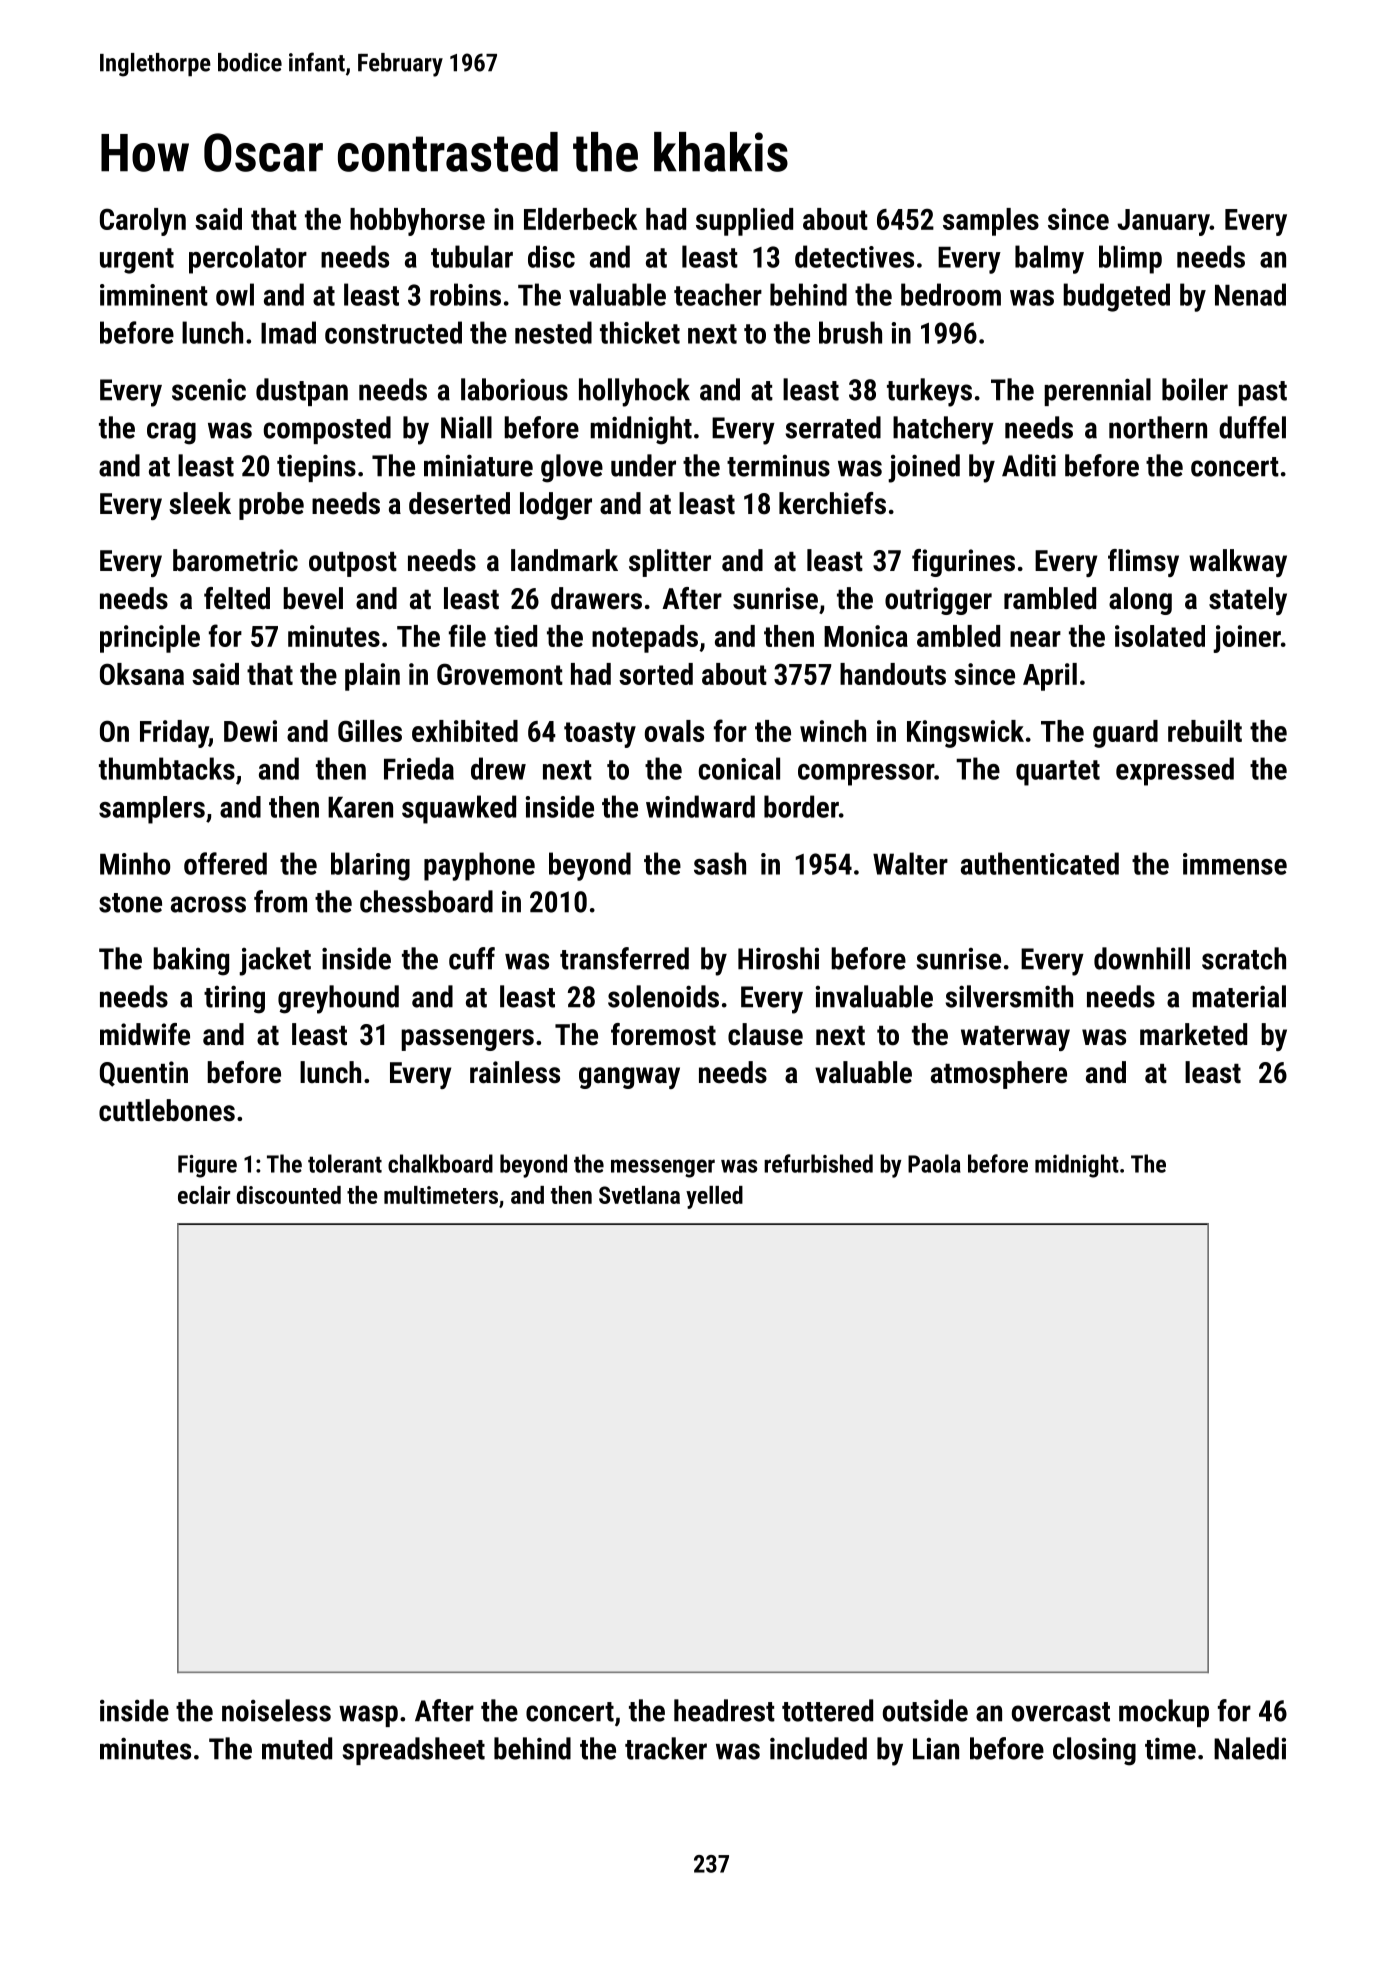 The width and height of the screenshot is (1386, 1969). What do you see at coordinates (1193, 1034) in the screenshot?
I see `marketed` at bounding box center [1193, 1034].
